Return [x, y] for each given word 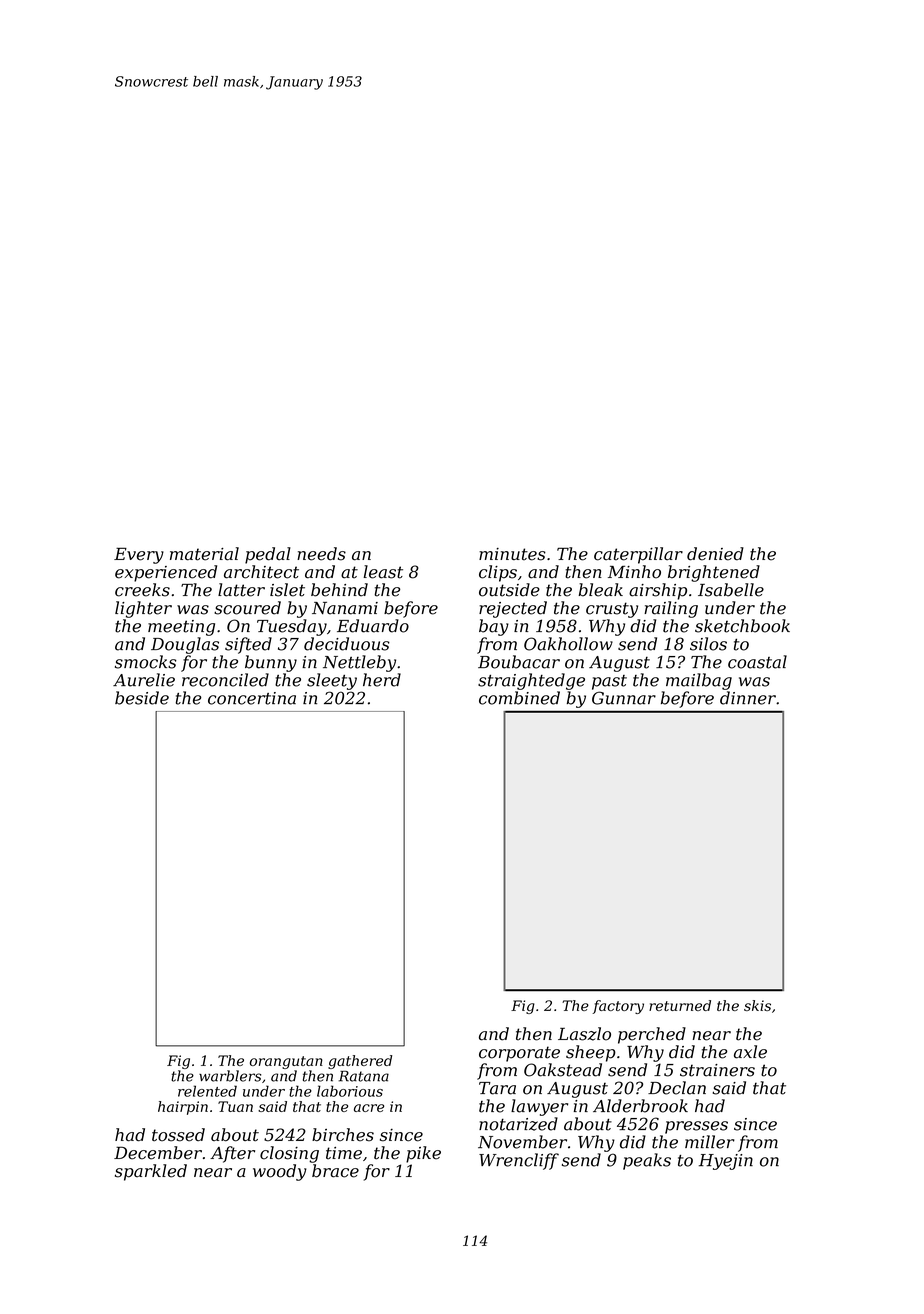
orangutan [286, 1062]
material [204, 554]
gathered [360, 1062]
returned [680, 1005]
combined [519, 698]
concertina [252, 698]
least [383, 572]
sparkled [151, 1172]
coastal [757, 662]
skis [757, 1005]
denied [715, 554]
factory [618, 1007]
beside [142, 698]
